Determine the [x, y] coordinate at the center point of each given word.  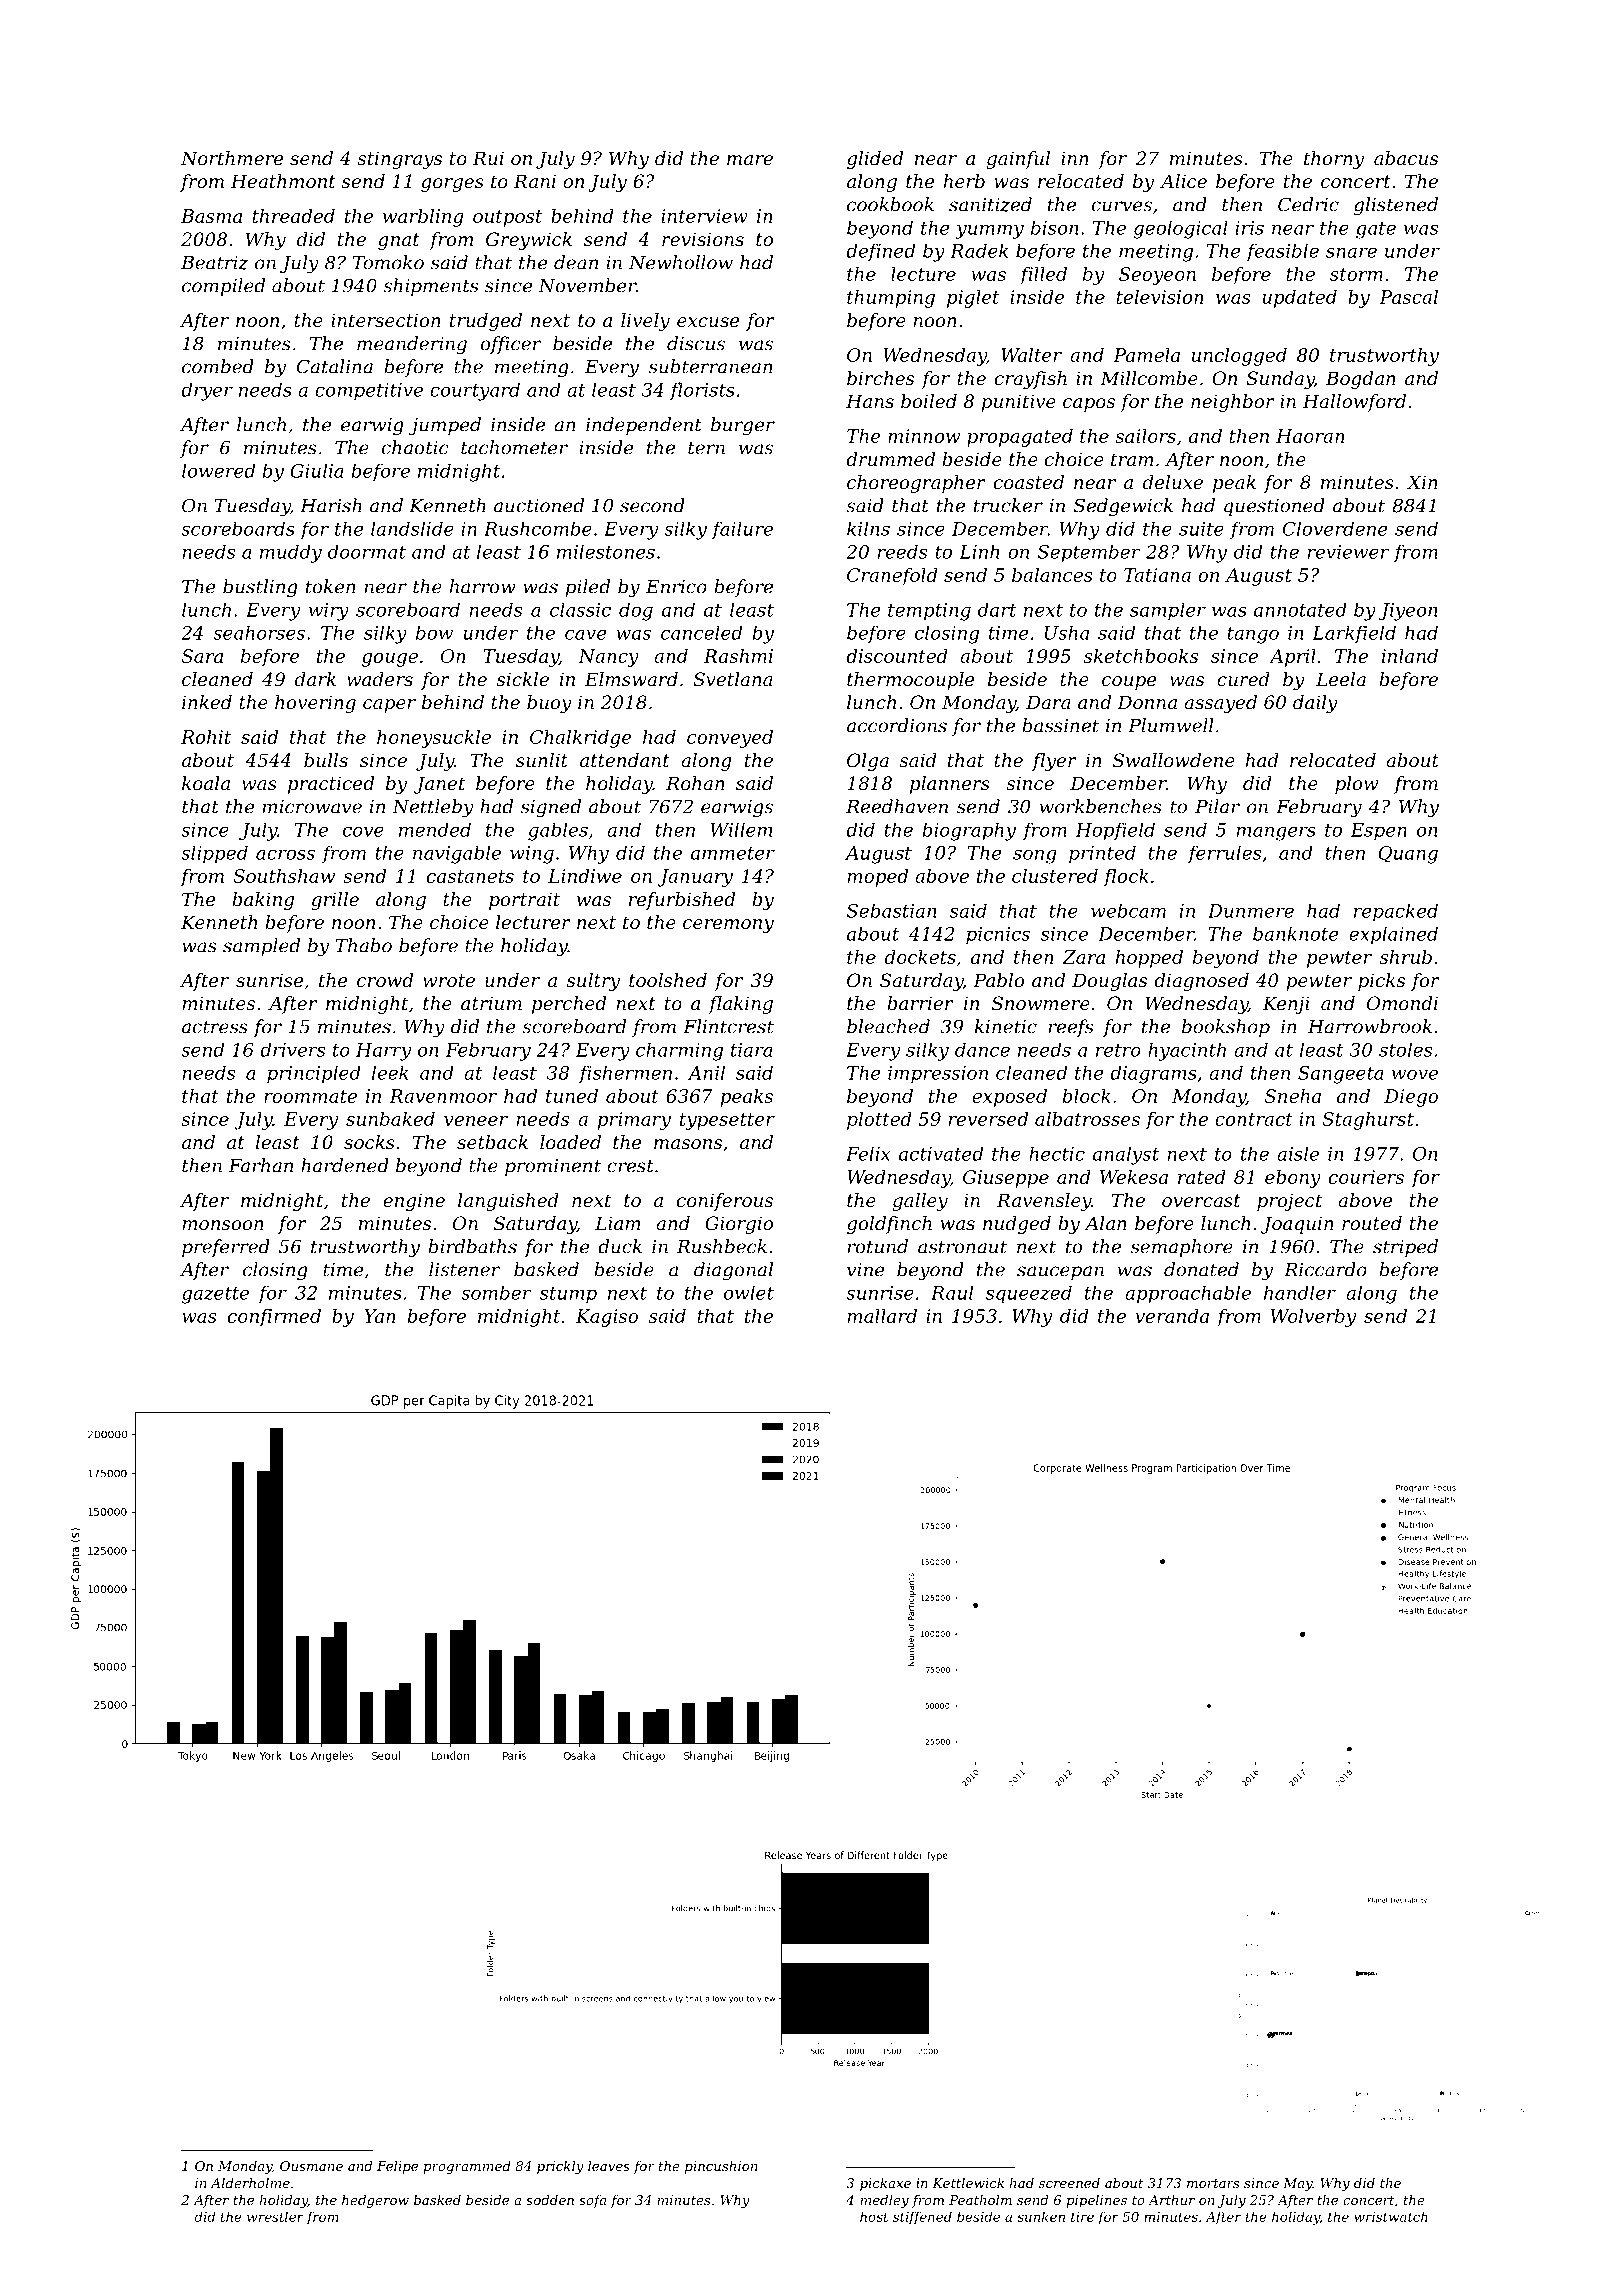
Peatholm [980, 2200]
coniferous [725, 1202]
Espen [1379, 831]
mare [750, 160]
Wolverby [1313, 1318]
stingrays [399, 160]
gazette [215, 1295]
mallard [882, 1316]
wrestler [275, 2216]
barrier [920, 1003]
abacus [1406, 158]
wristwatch [1391, 2216]
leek [390, 1072]
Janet [439, 785]
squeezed [1029, 1295]
